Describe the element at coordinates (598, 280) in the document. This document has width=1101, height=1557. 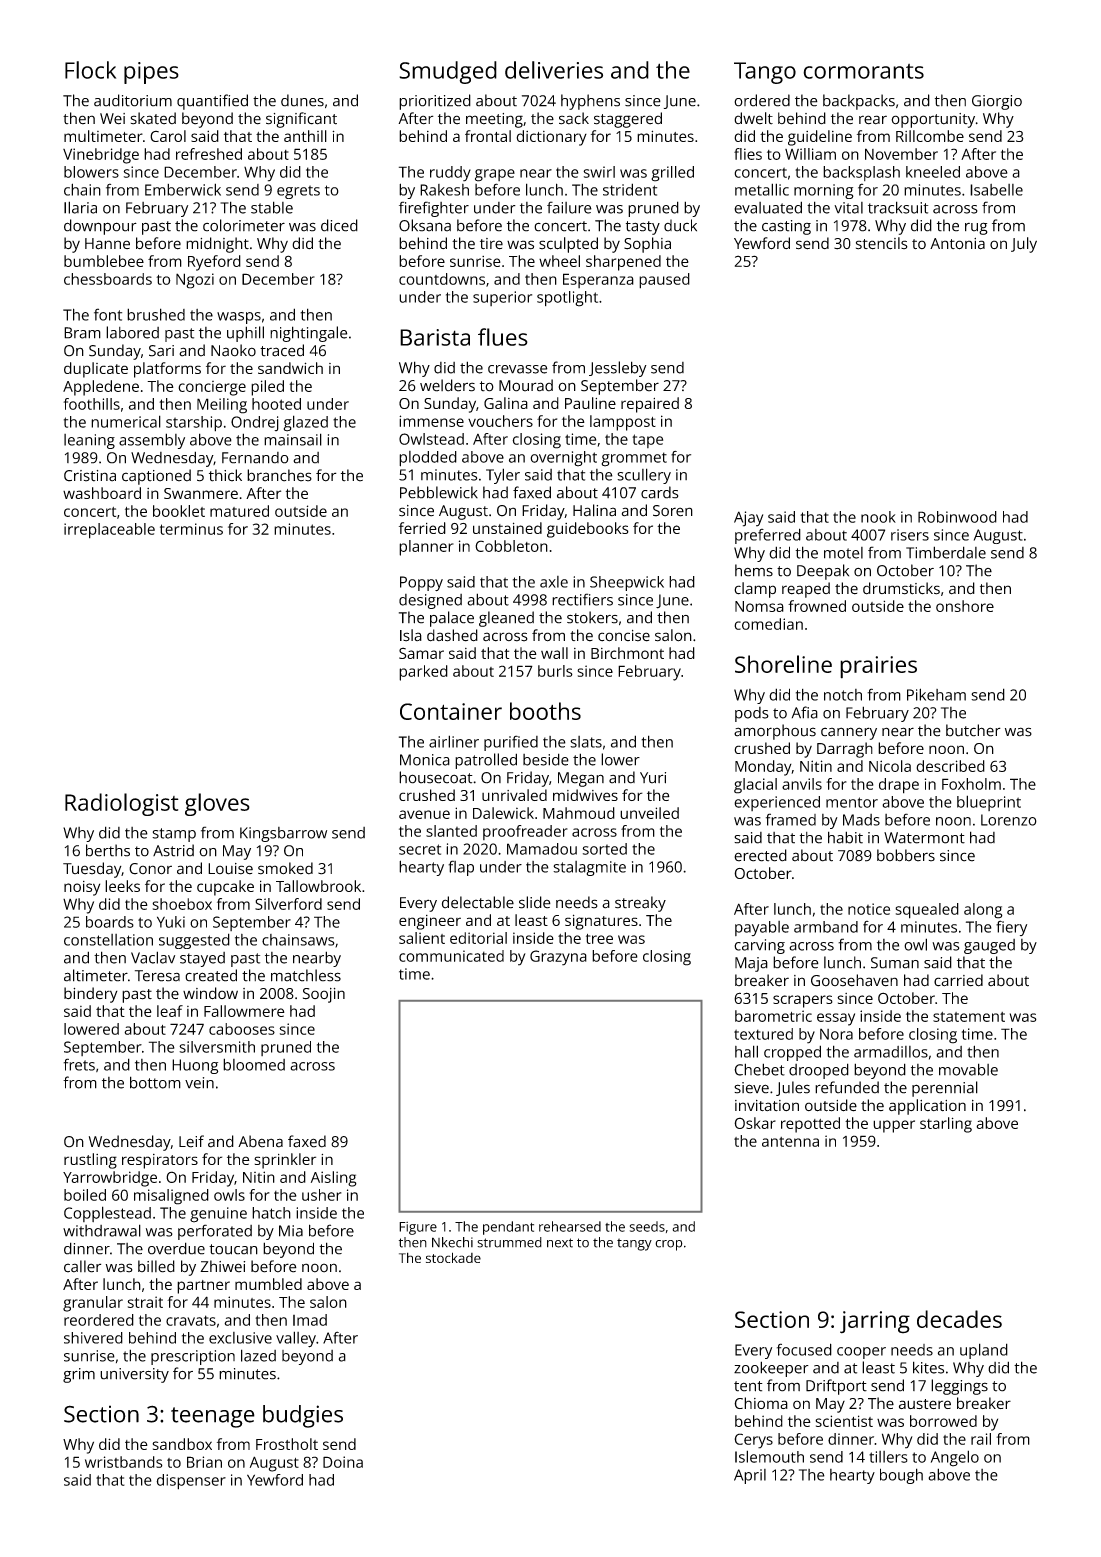
I see `Esperanza` at that location.
